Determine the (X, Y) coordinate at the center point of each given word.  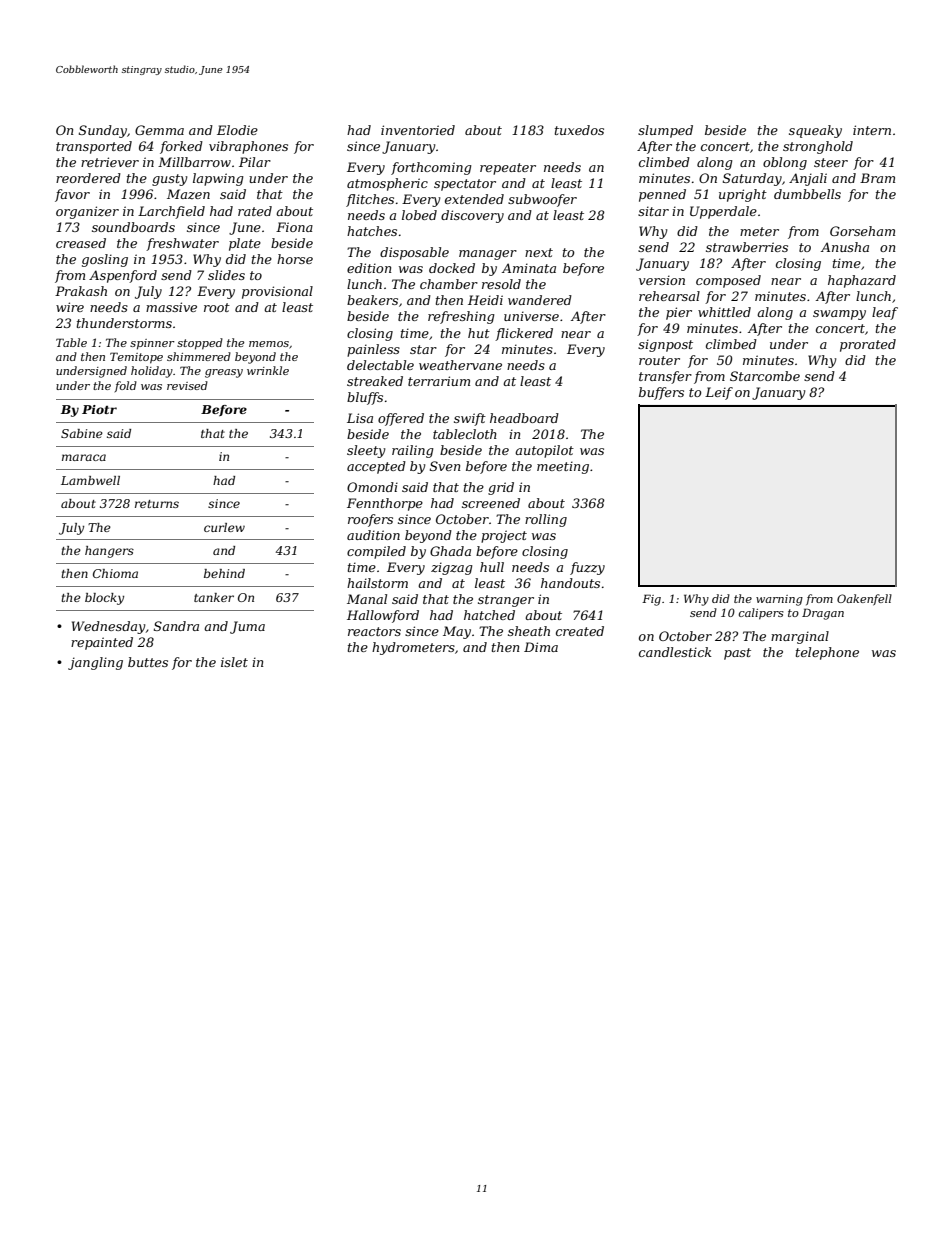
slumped (665, 131)
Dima (541, 647)
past (737, 654)
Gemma (159, 130)
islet (234, 662)
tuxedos (579, 130)
